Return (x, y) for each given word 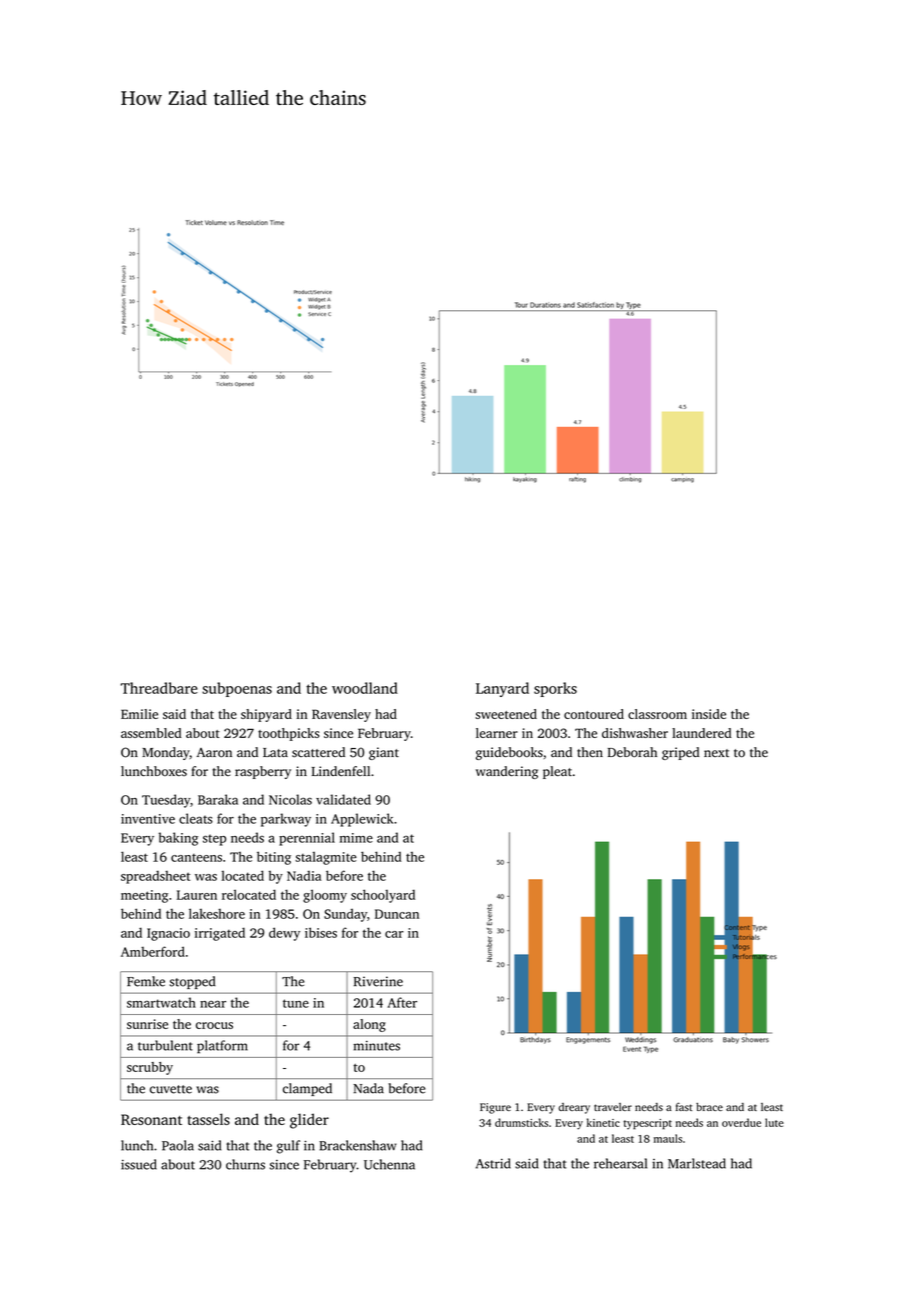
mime (356, 838)
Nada (368, 1088)
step (214, 840)
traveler (613, 1107)
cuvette (171, 1089)
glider (309, 1121)
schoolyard (383, 896)
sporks (555, 689)
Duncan (397, 914)
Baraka (218, 799)
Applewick (362, 820)
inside (709, 714)
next (716, 753)
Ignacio (168, 934)
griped (680, 753)
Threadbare (159, 688)
